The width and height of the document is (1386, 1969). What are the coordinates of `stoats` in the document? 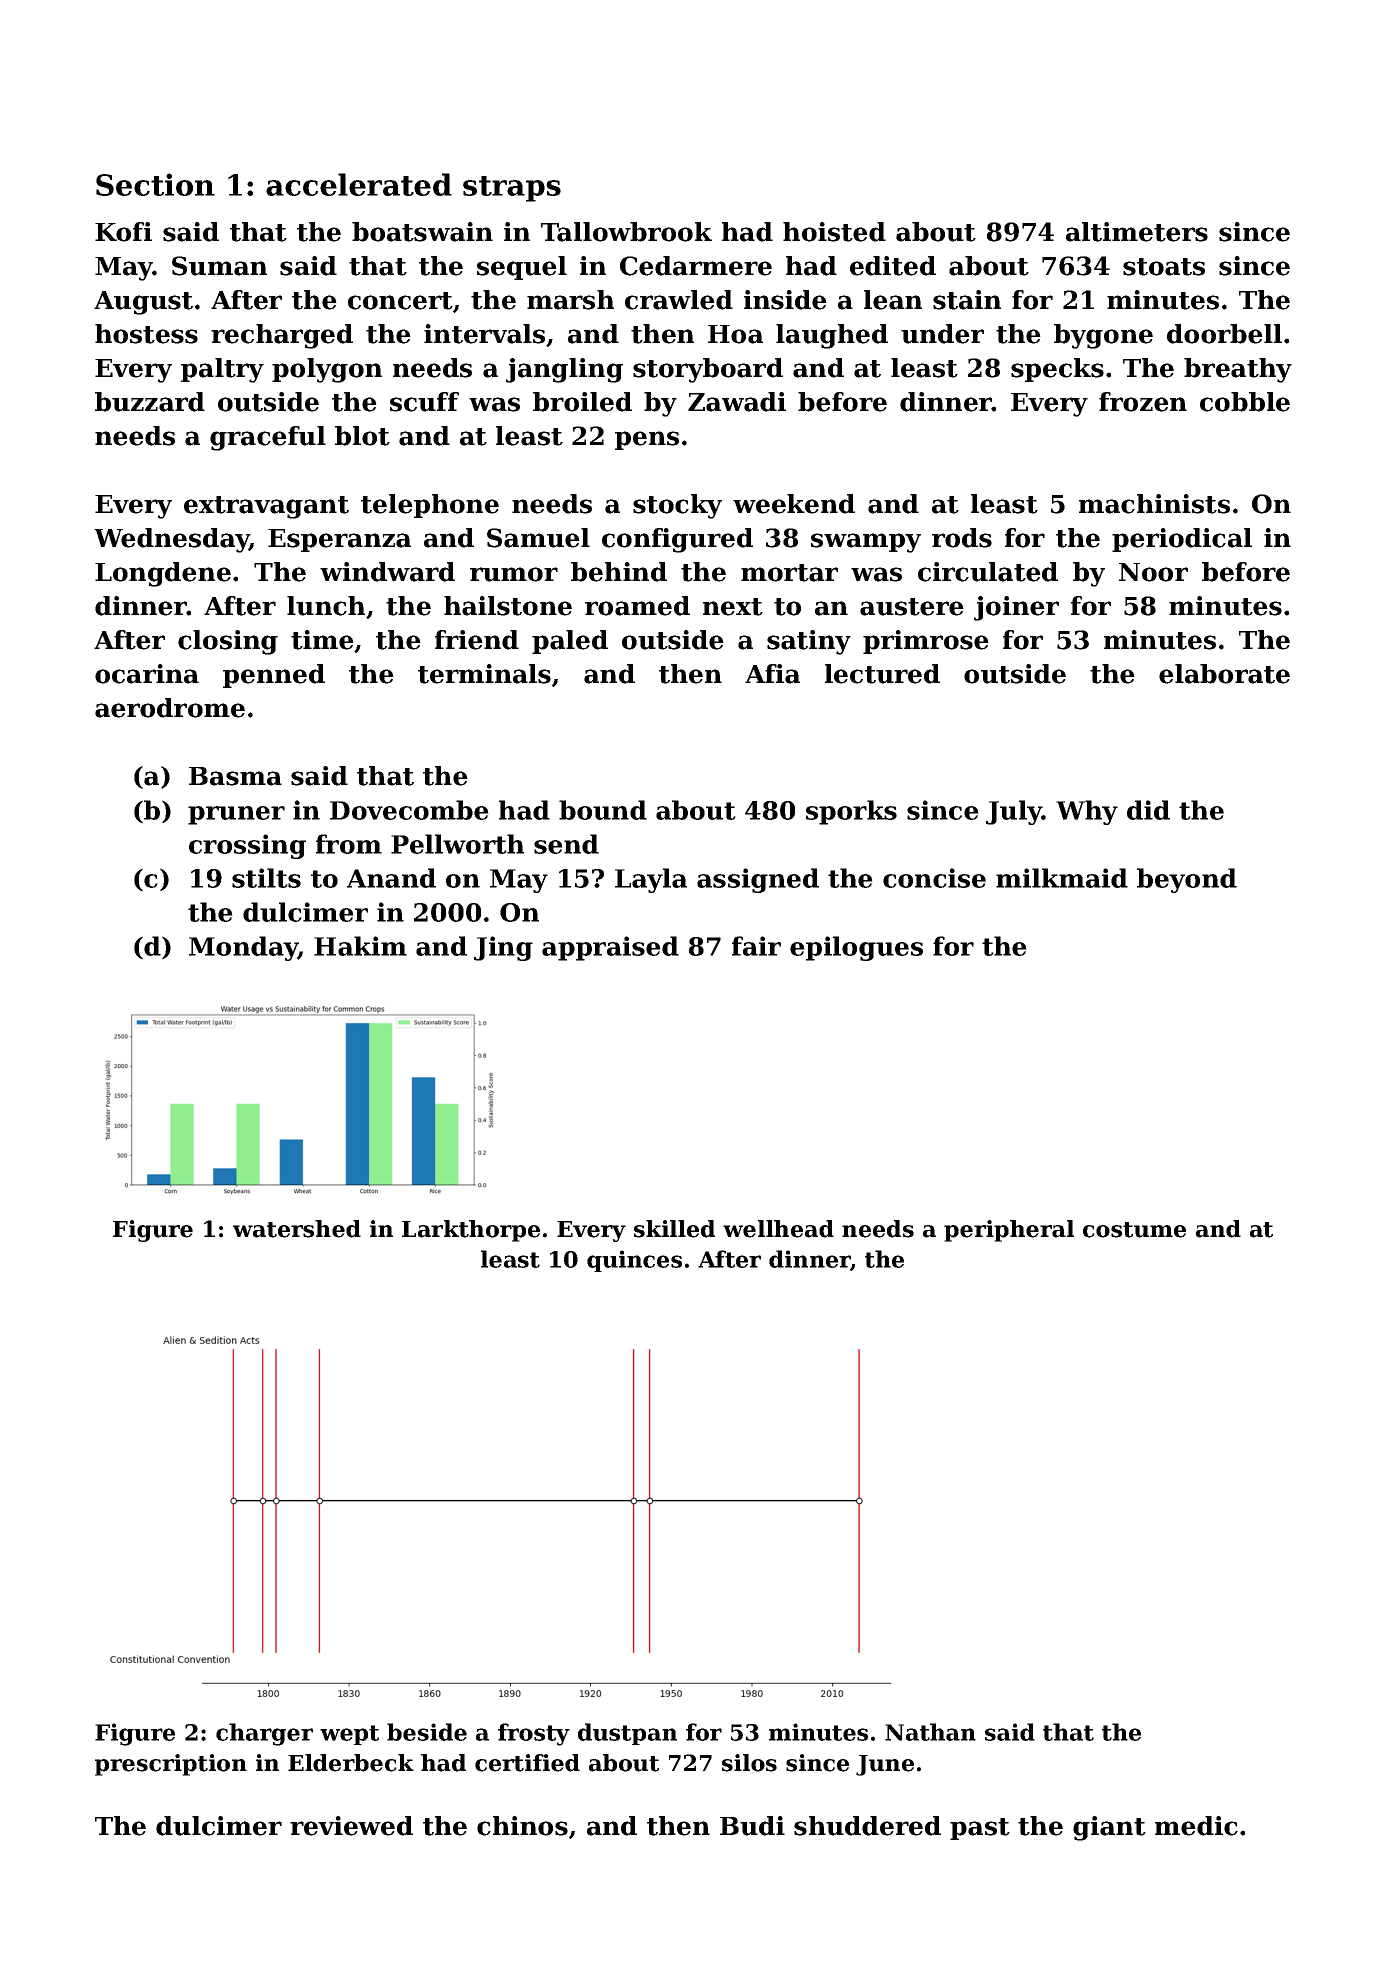 It's located at (1164, 267).
